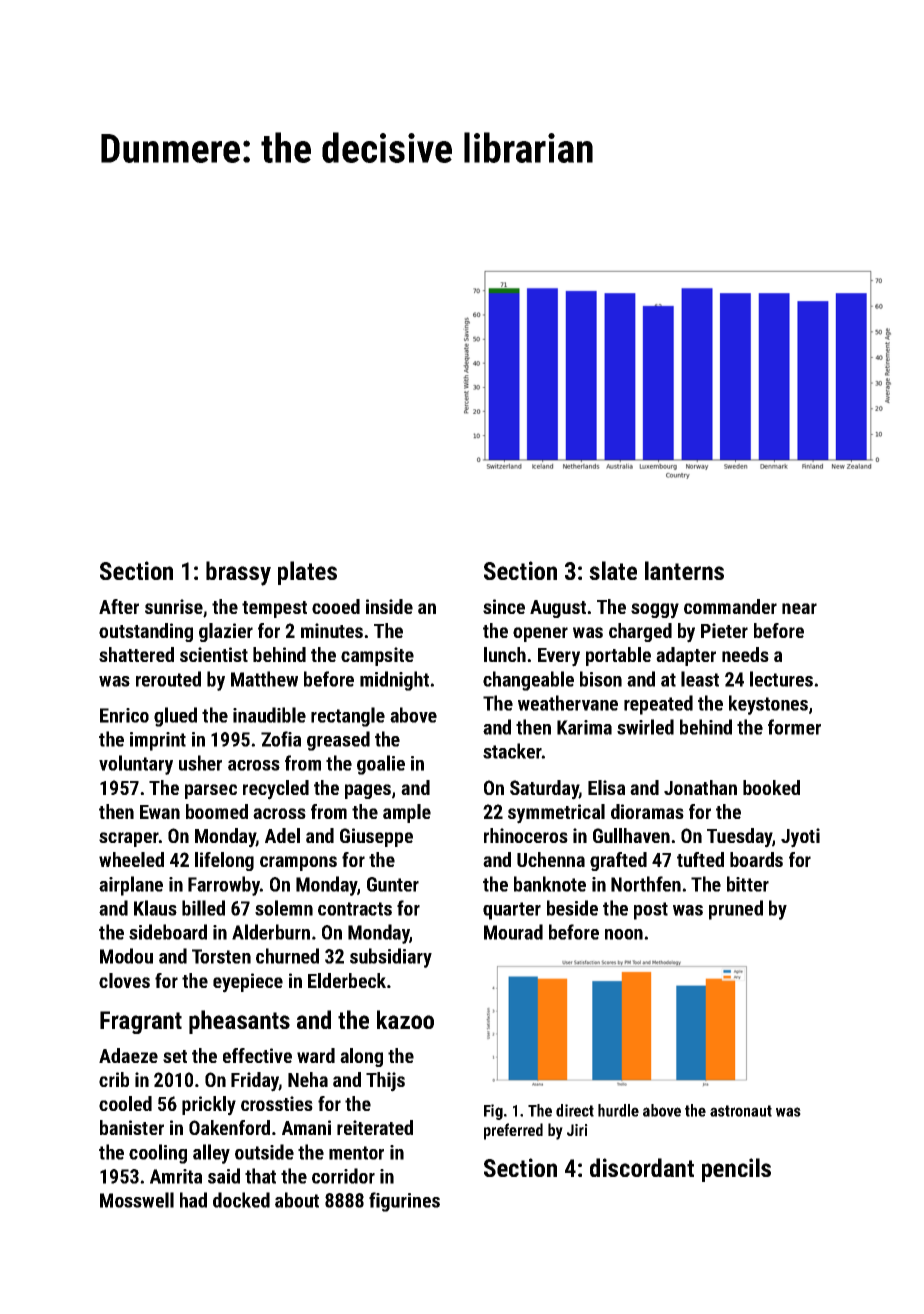  I want to click on commander, so click(730, 606).
